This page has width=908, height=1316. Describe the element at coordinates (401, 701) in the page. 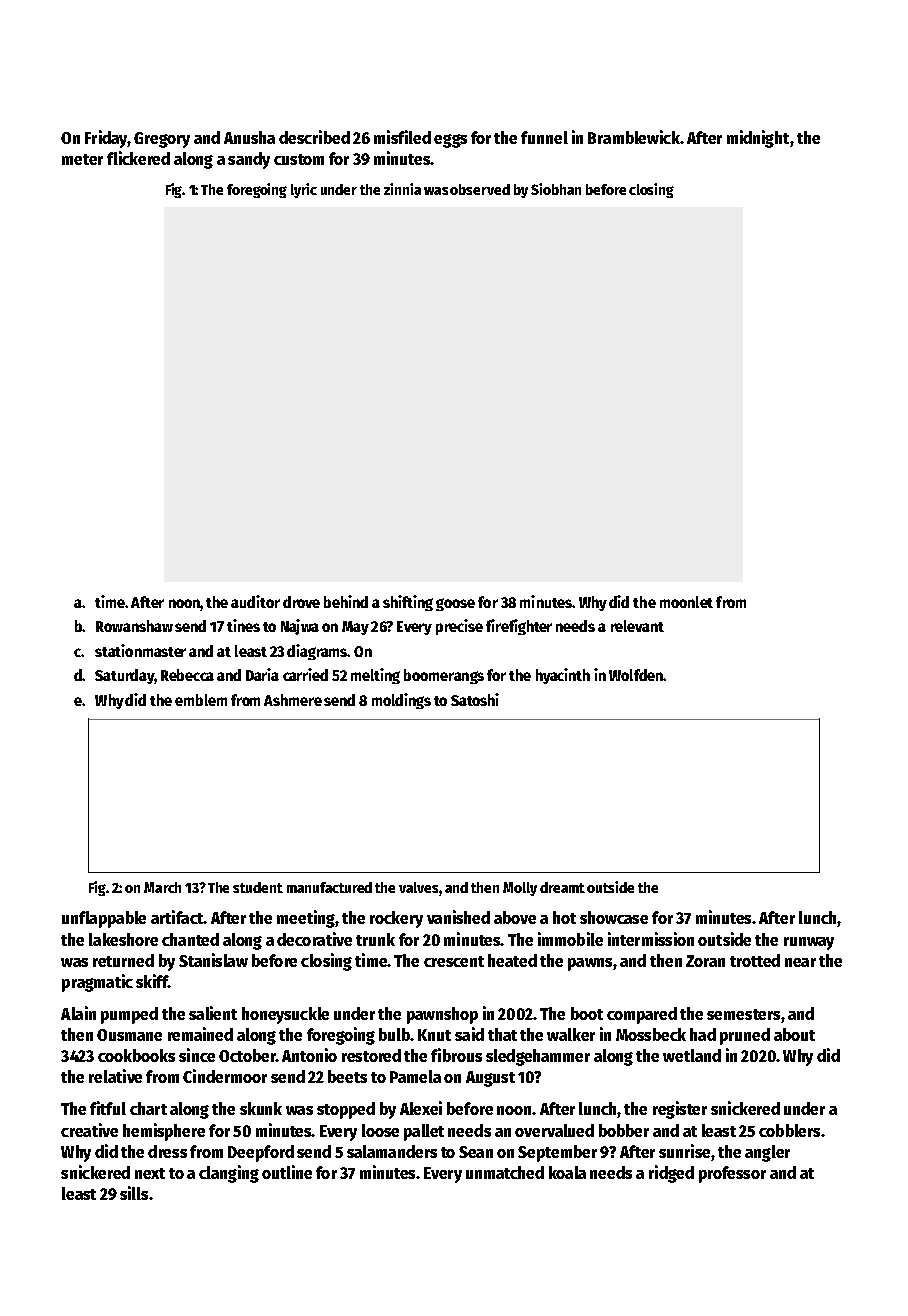

I see `moldings` at that location.
